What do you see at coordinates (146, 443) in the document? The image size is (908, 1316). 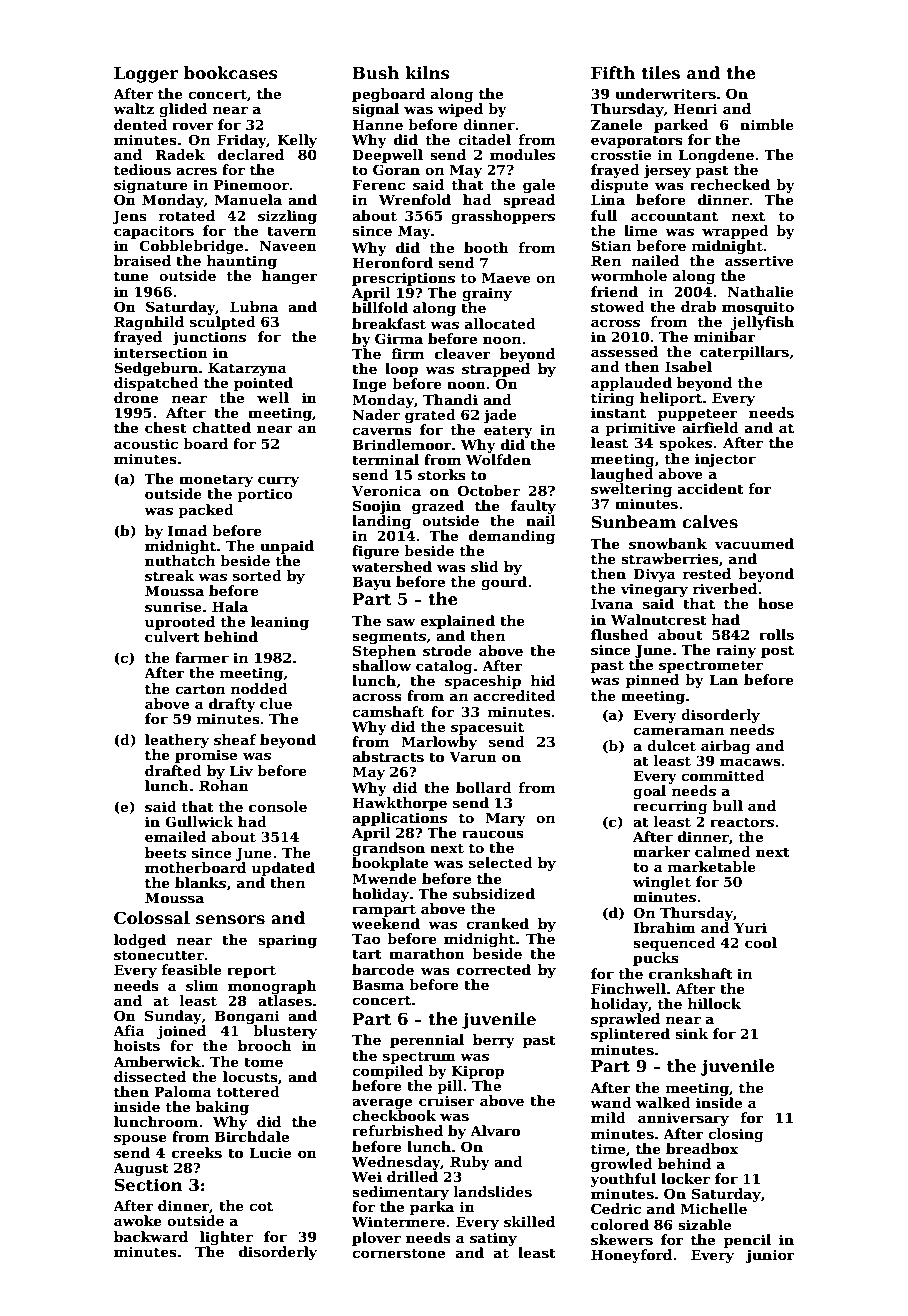 I see `acoustic` at bounding box center [146, 443].
